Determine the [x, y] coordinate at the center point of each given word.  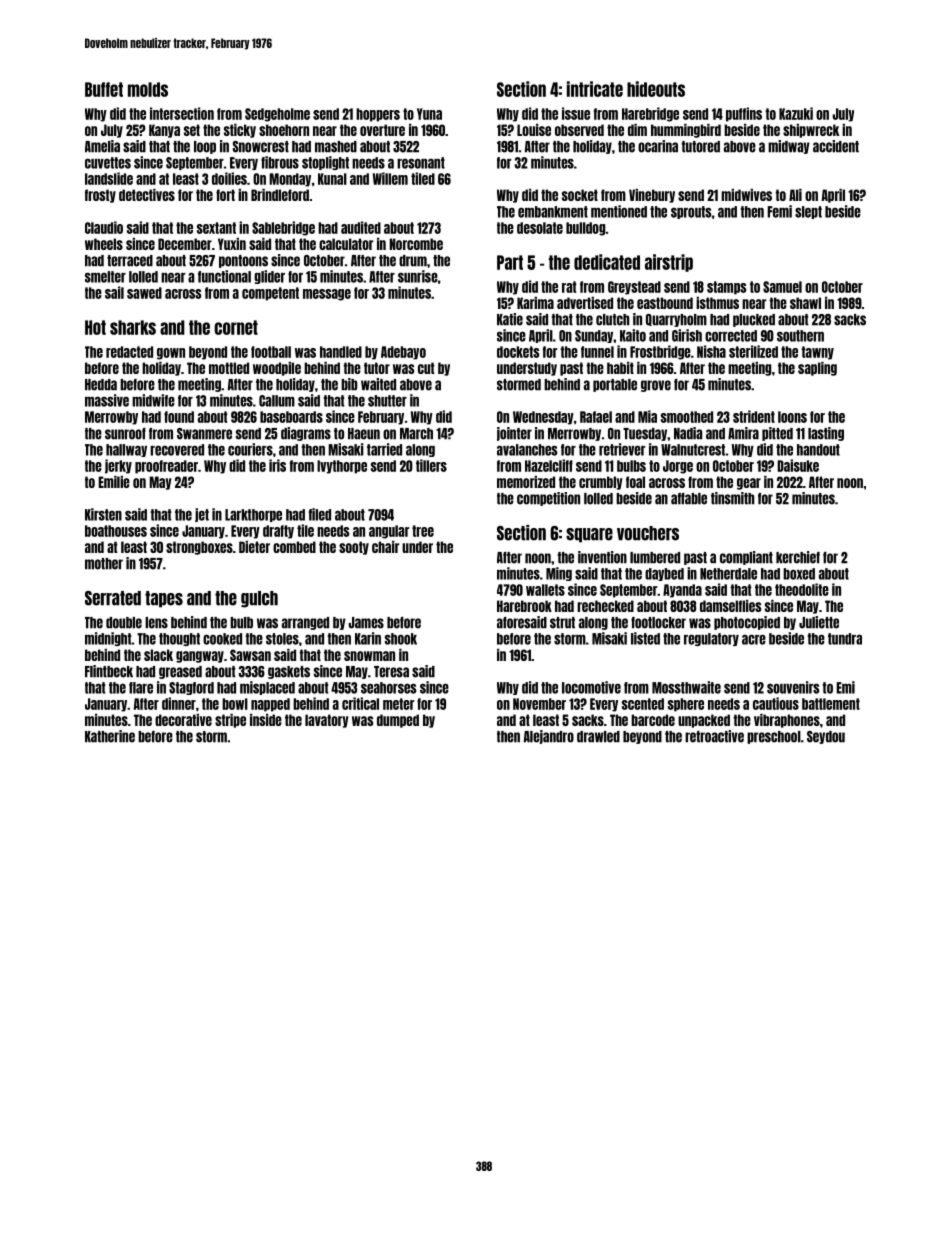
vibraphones [787, 721]
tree [423, 531]
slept [808, 212]
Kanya [164, 131]
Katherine [110, 736]
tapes [164, 599]
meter [398, 704]
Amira [743, 433]
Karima [535, 303]
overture [382, 130]
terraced [130, 261]
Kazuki [796, 113]
